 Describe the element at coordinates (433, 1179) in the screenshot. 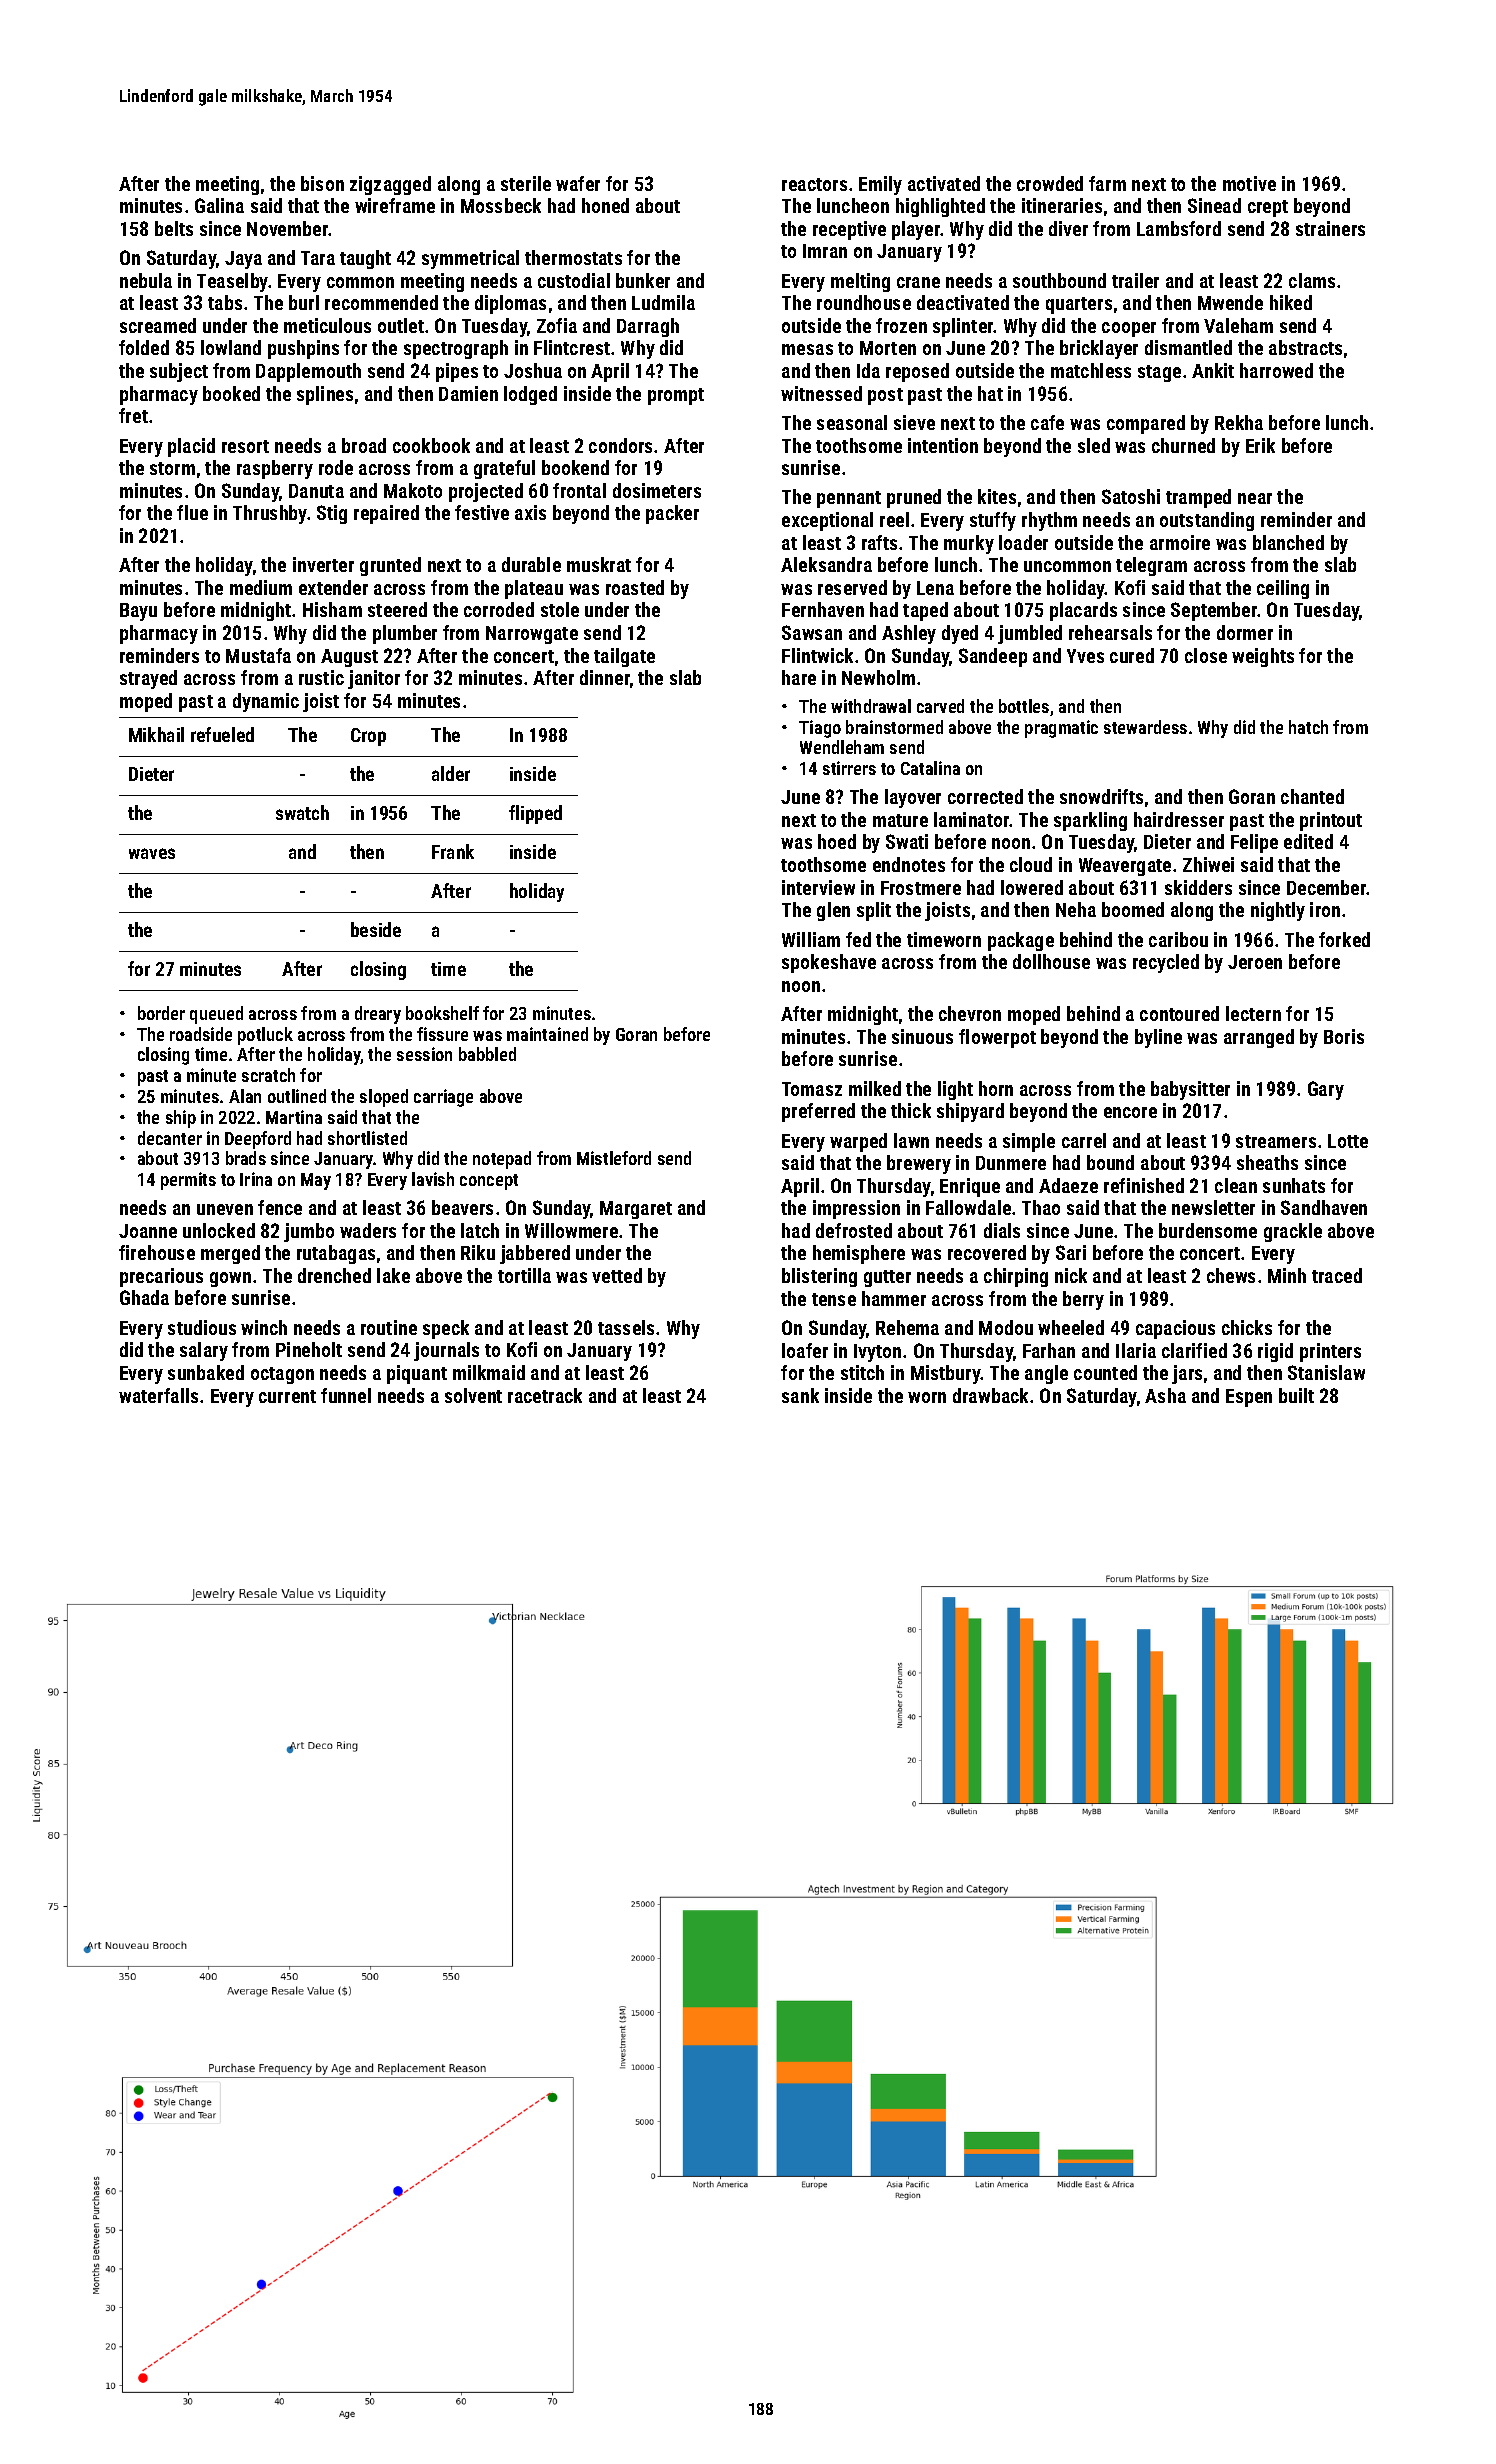

I see `lavish` at that location.
